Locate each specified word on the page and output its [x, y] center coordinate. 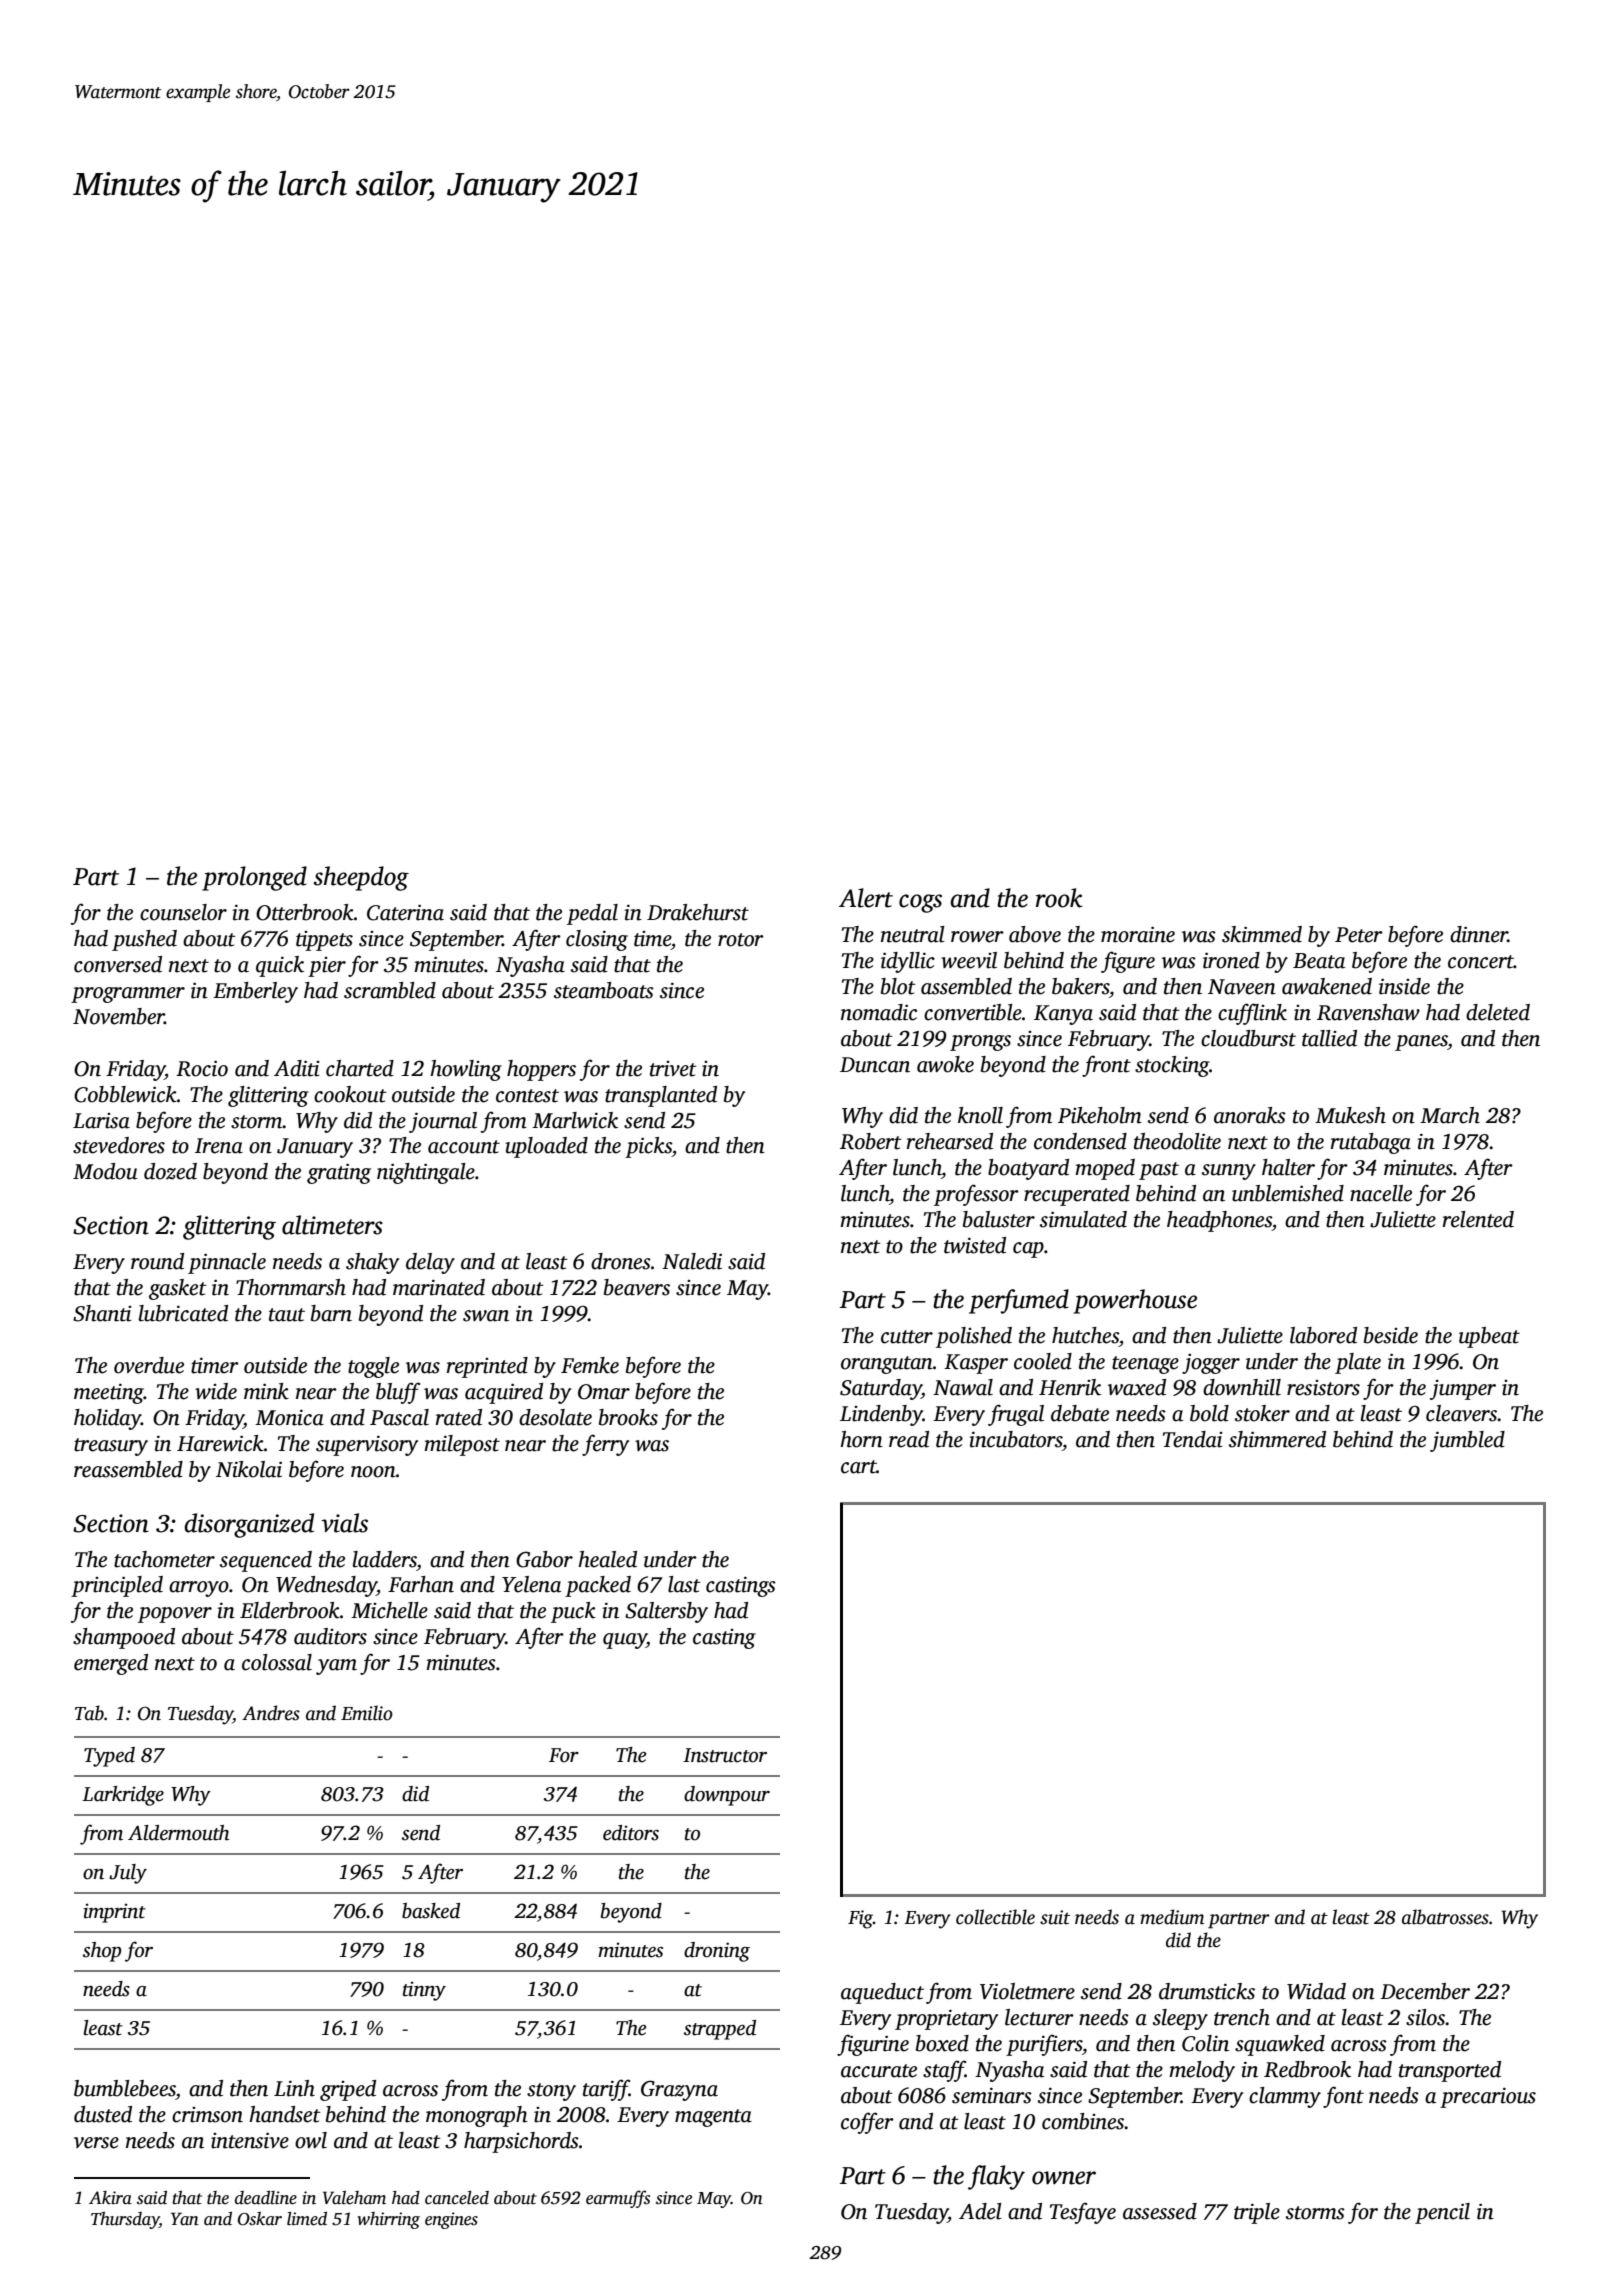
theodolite [1177, 1141]
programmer [128, 995]
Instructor [725, 1755]
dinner [1479, 934]
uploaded [546, 1147]
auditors [330, 1636]
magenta [713, 2118]
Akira [110, 2198]
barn [331, 1313]
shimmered [1277, 1439]
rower [977, 937]
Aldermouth [178, 1833]
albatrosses [1445, 1917]
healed [607, 1559]
